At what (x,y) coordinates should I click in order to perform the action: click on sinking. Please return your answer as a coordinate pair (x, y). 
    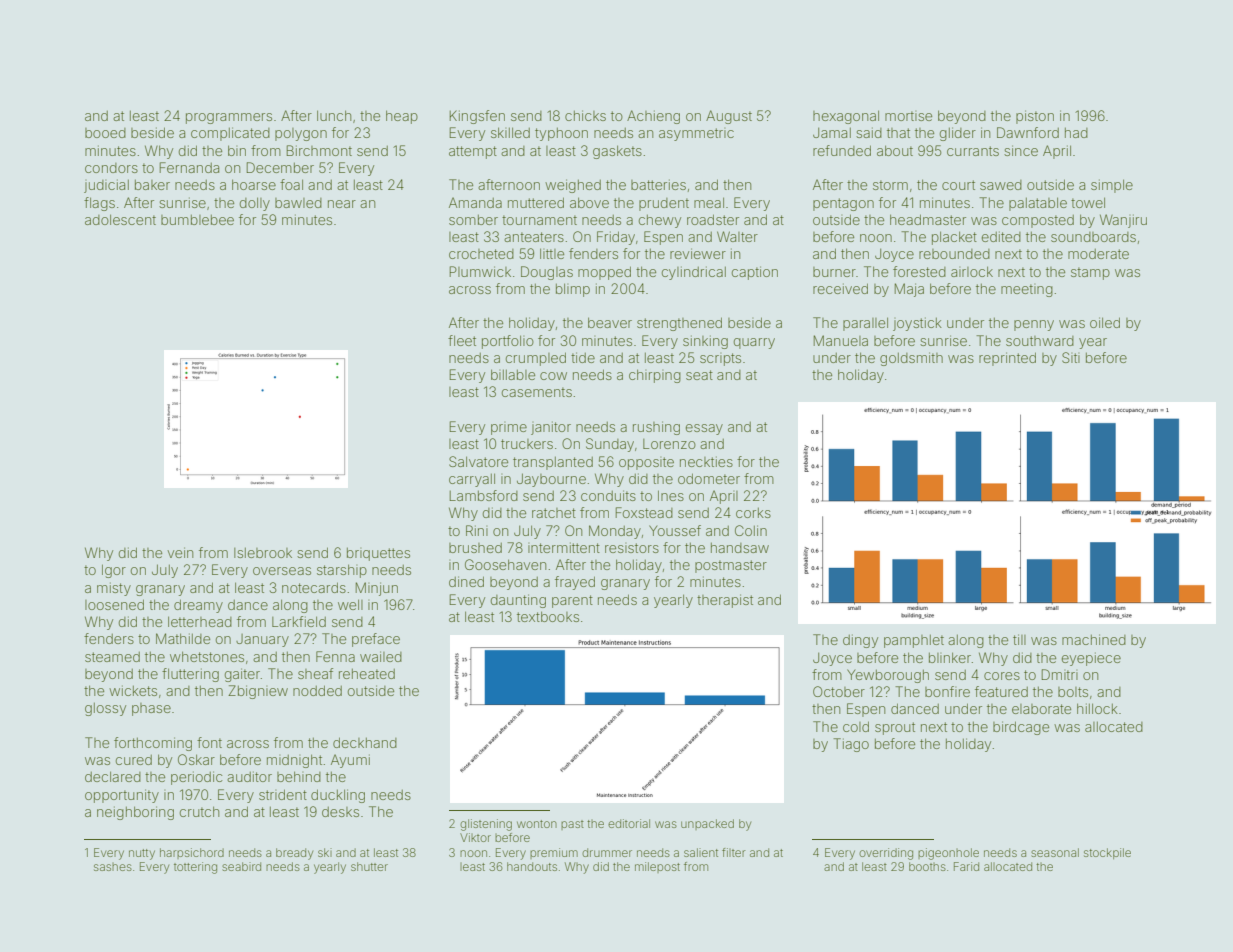
    Looking at the image, I should click on (705, 342).
